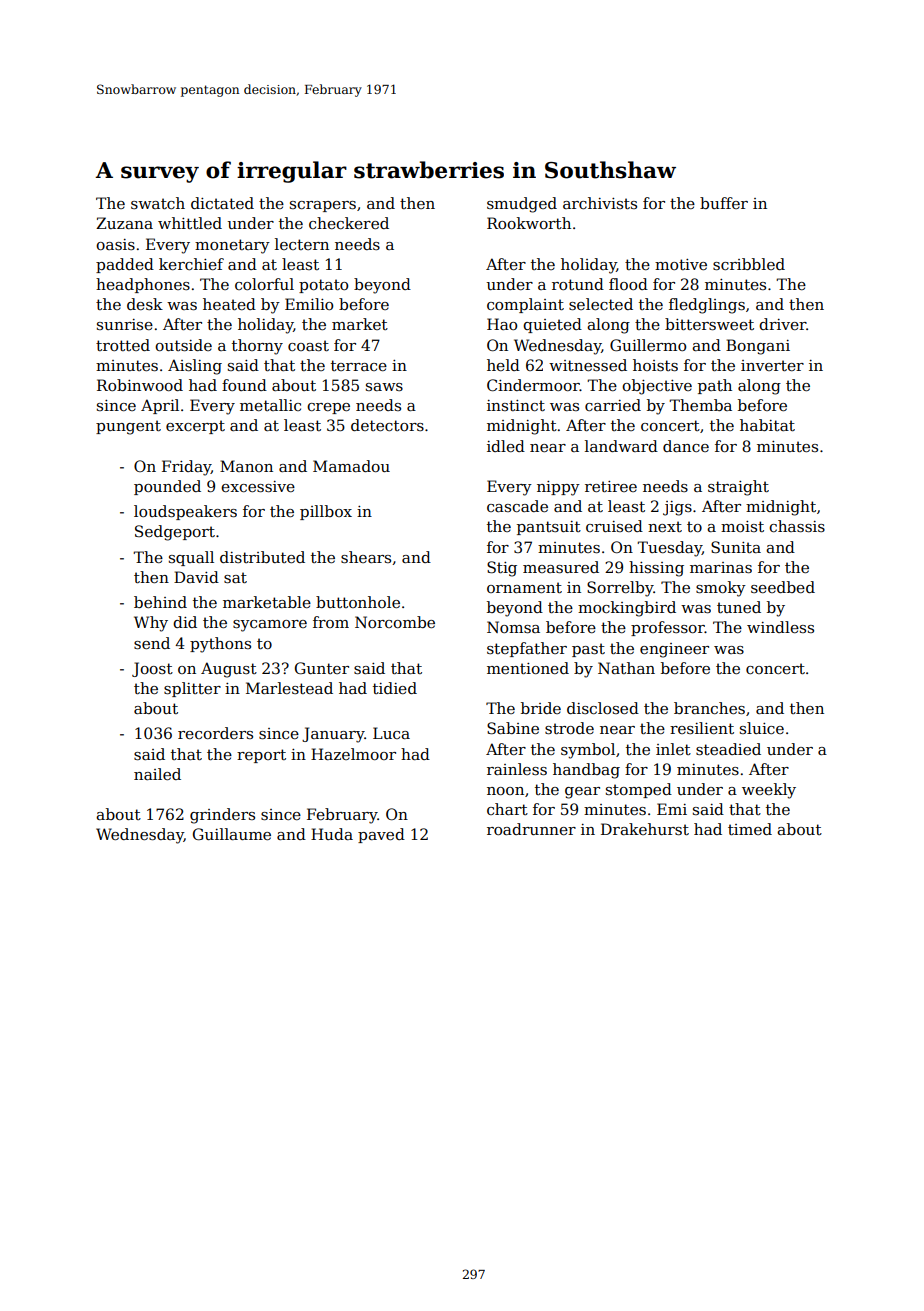 This screenshot has height=1311, width=924. I want to click on terrace, so click(359, 365).
